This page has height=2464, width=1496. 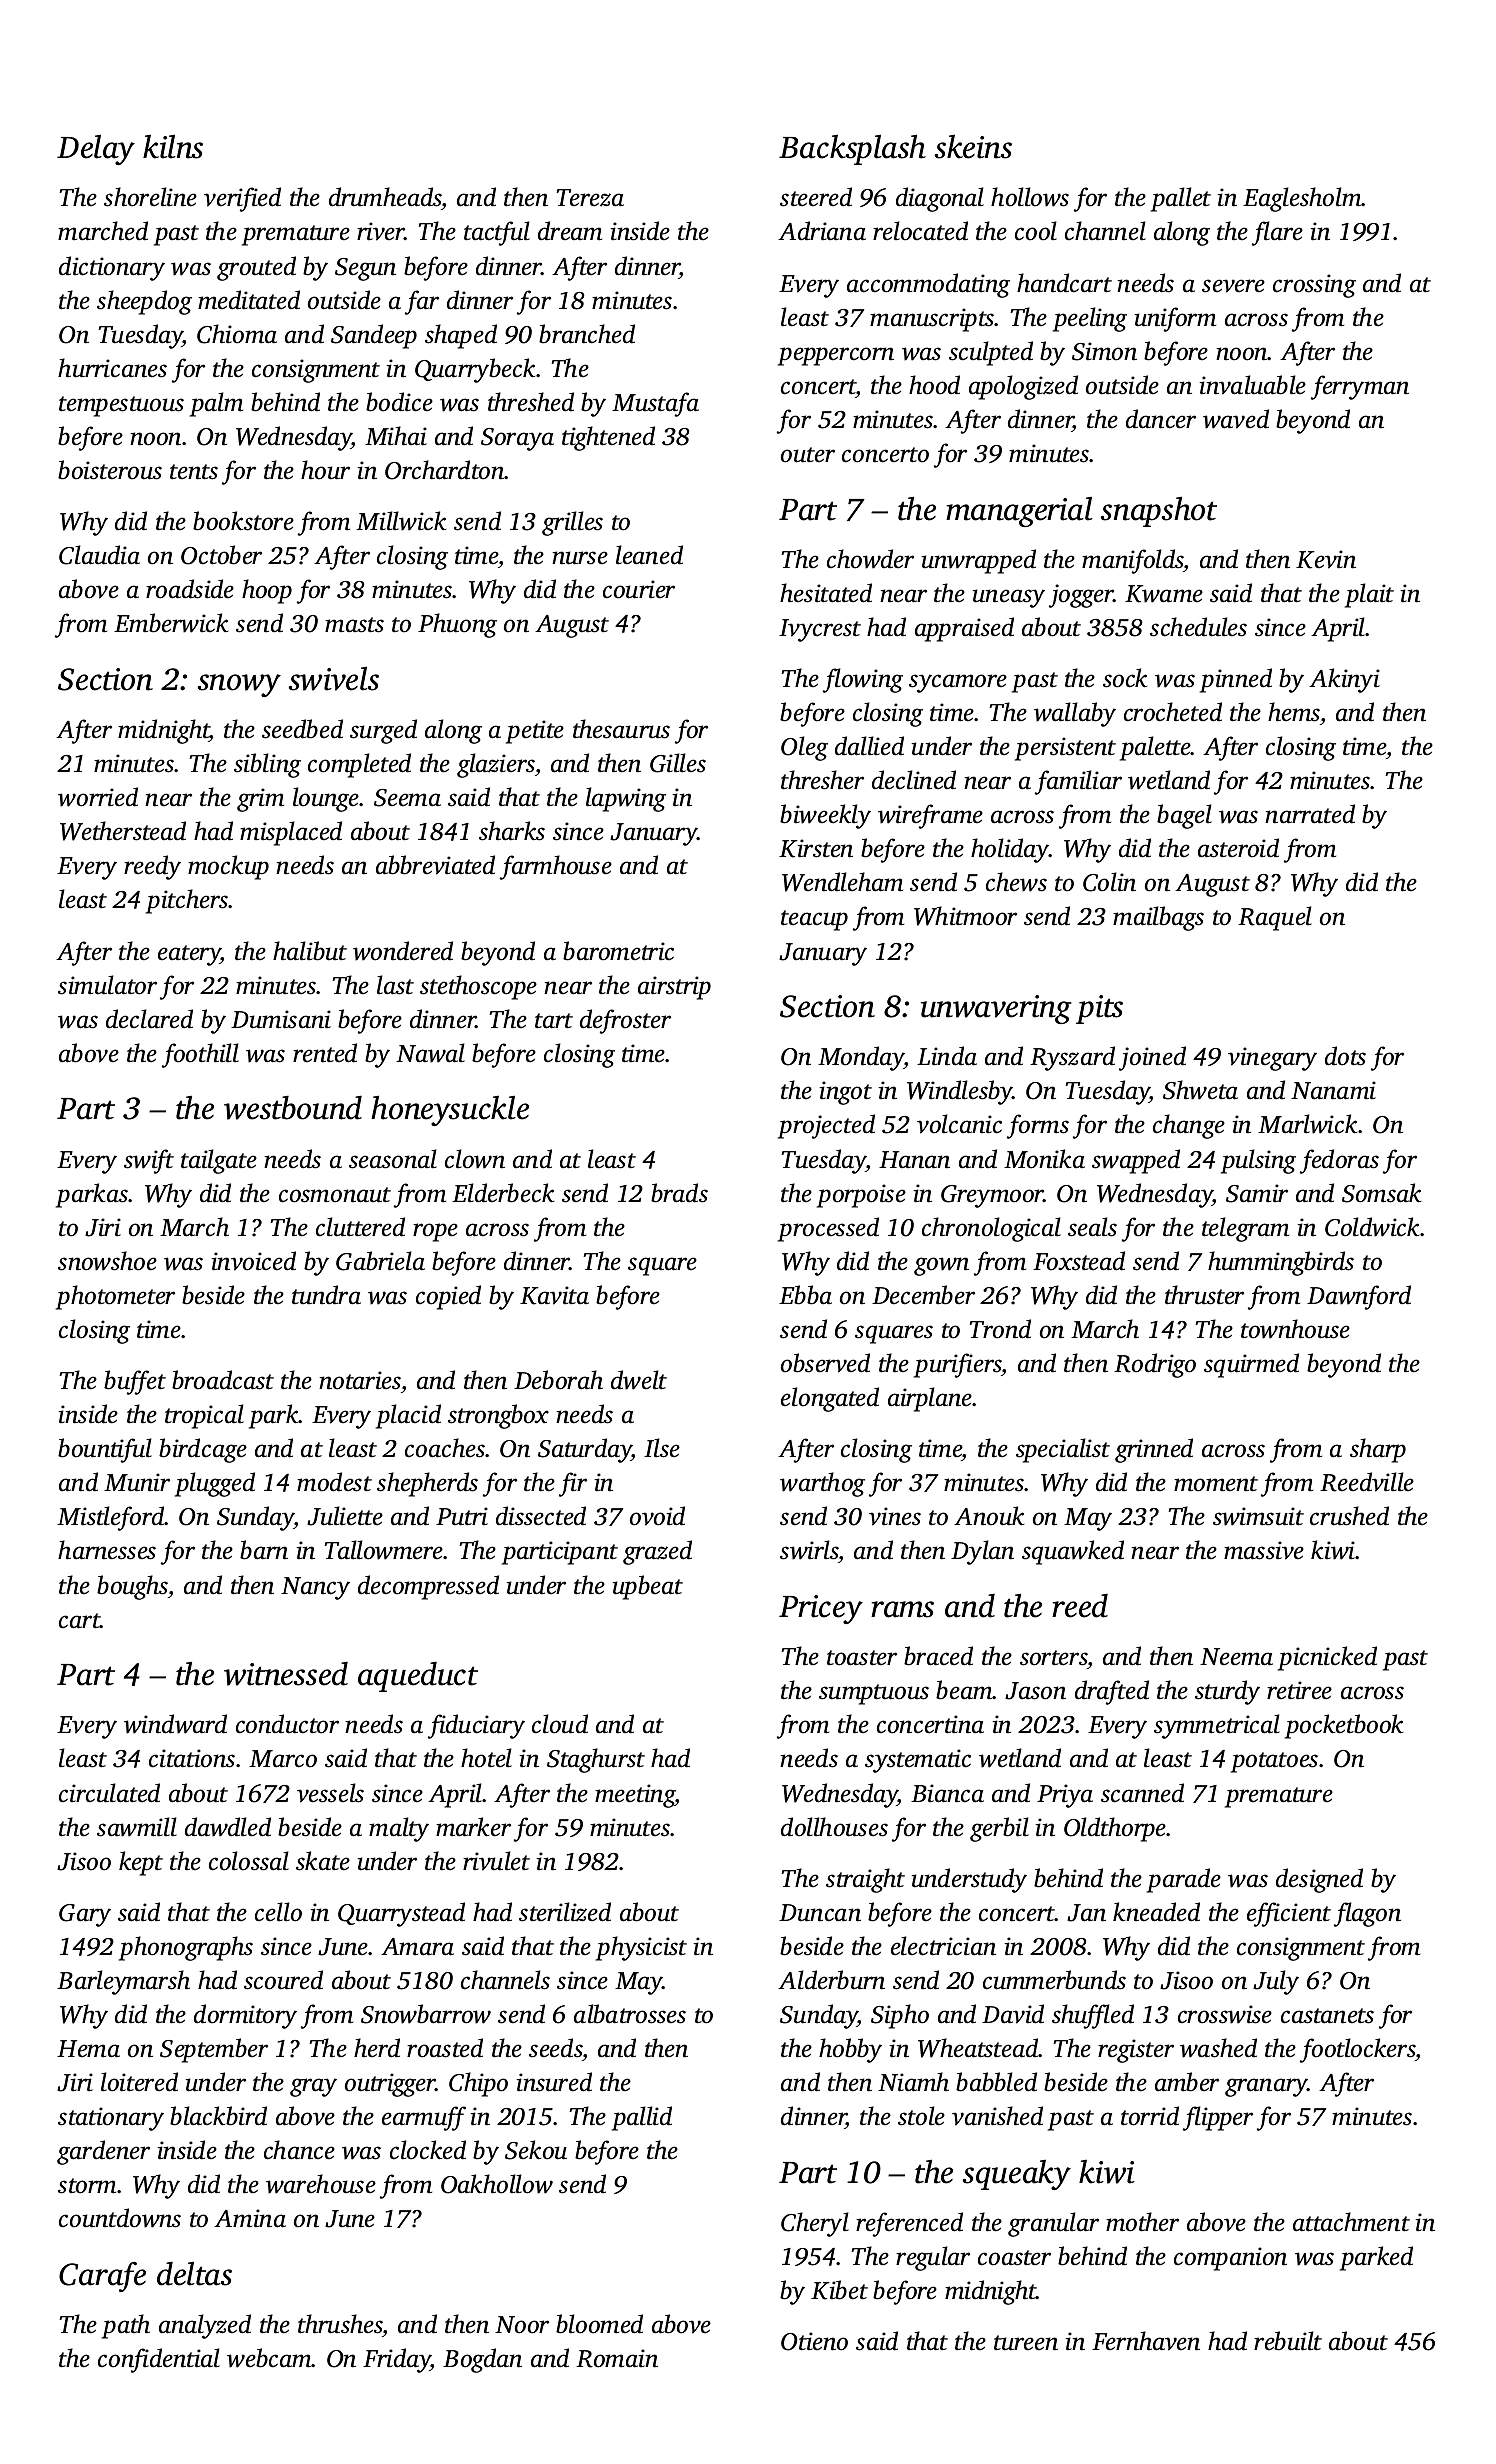 I want to click on lapwing, so click(x=626, y=799).
